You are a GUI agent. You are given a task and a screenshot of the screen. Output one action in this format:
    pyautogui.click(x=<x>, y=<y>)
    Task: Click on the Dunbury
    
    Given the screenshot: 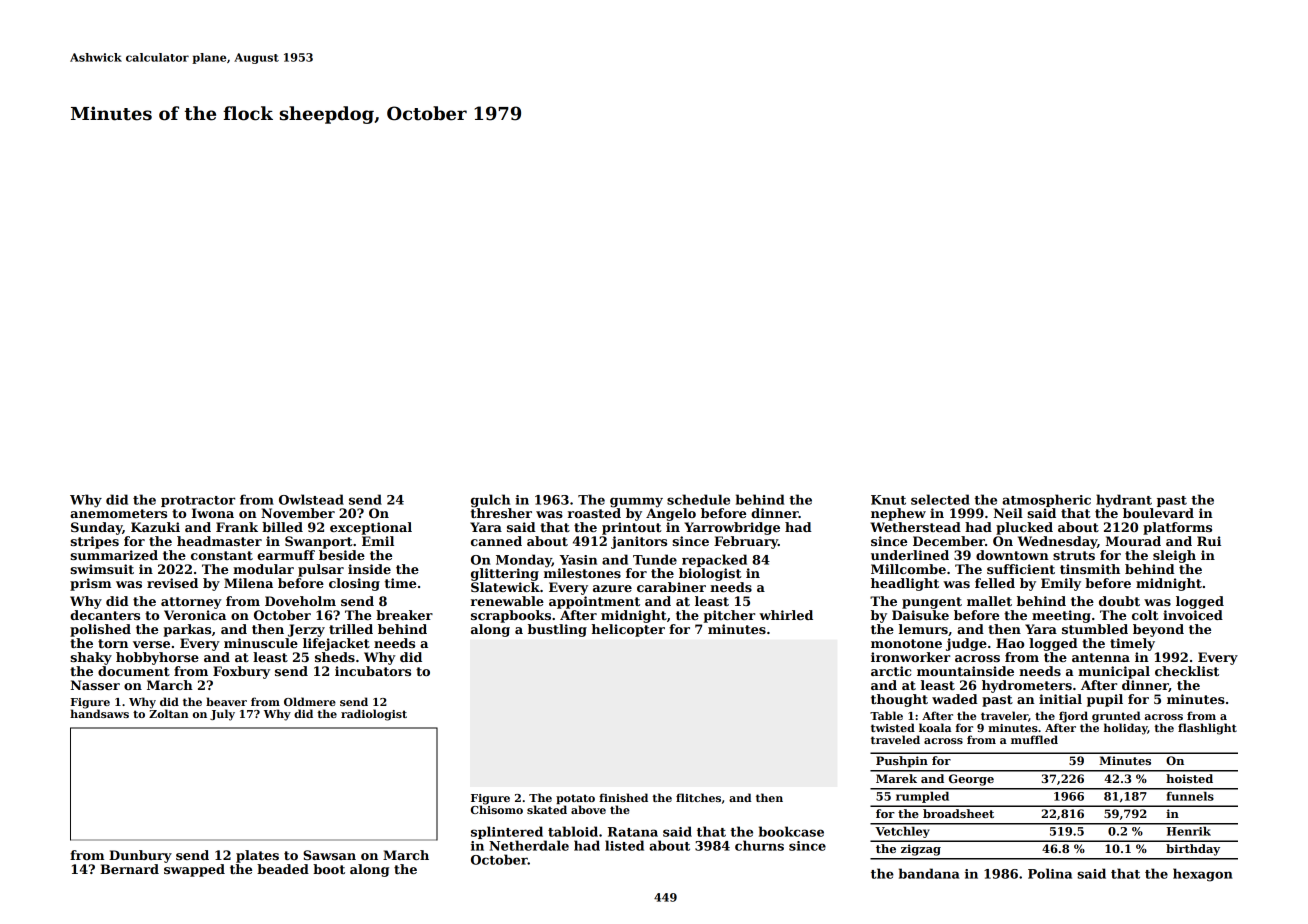 What is the action you would take?
    pyautogui.click(x=140, y=856)
